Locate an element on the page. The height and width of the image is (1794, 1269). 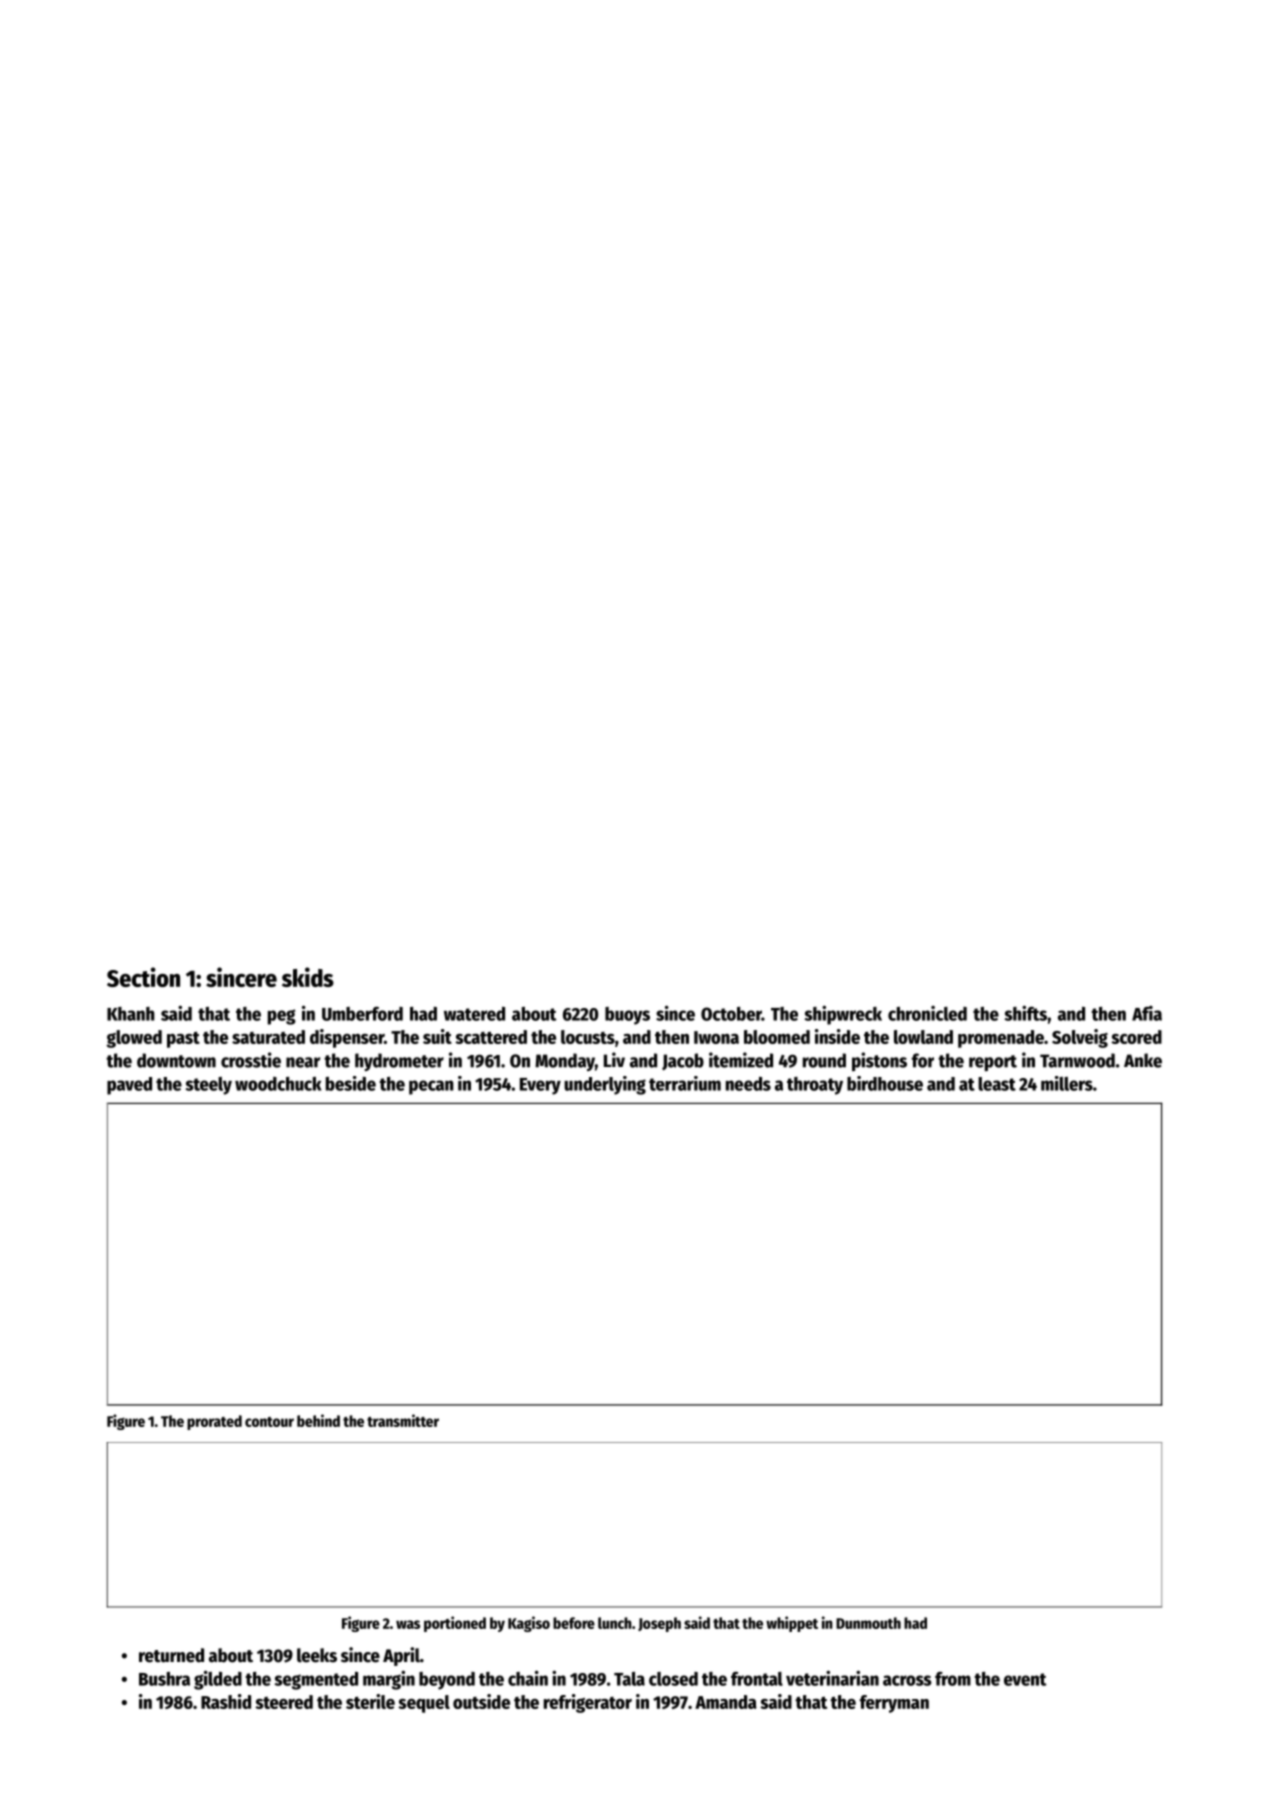
whippet is located at coordinates (792, 1624).
